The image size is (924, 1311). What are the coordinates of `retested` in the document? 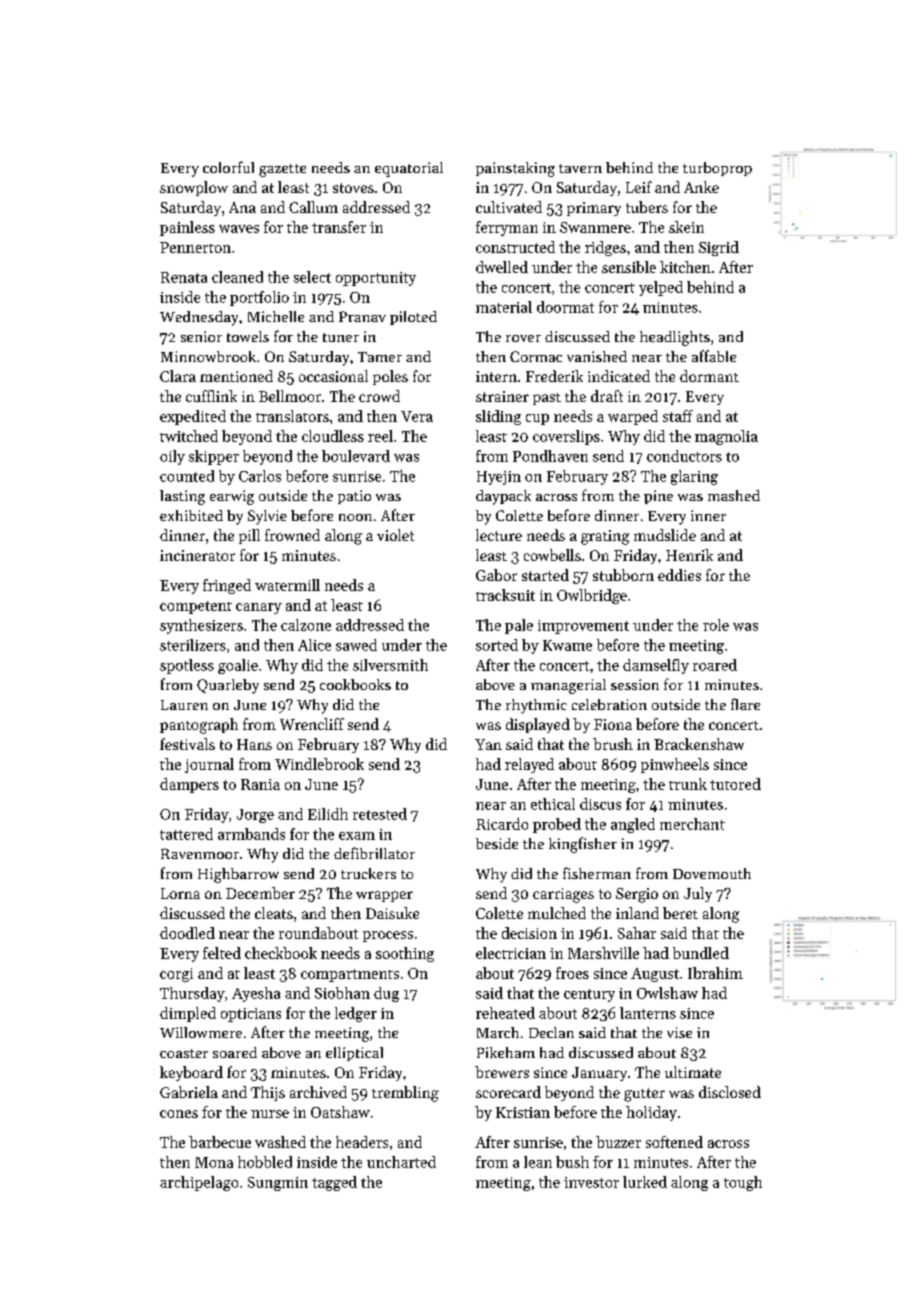 It's located at (380, 814).
